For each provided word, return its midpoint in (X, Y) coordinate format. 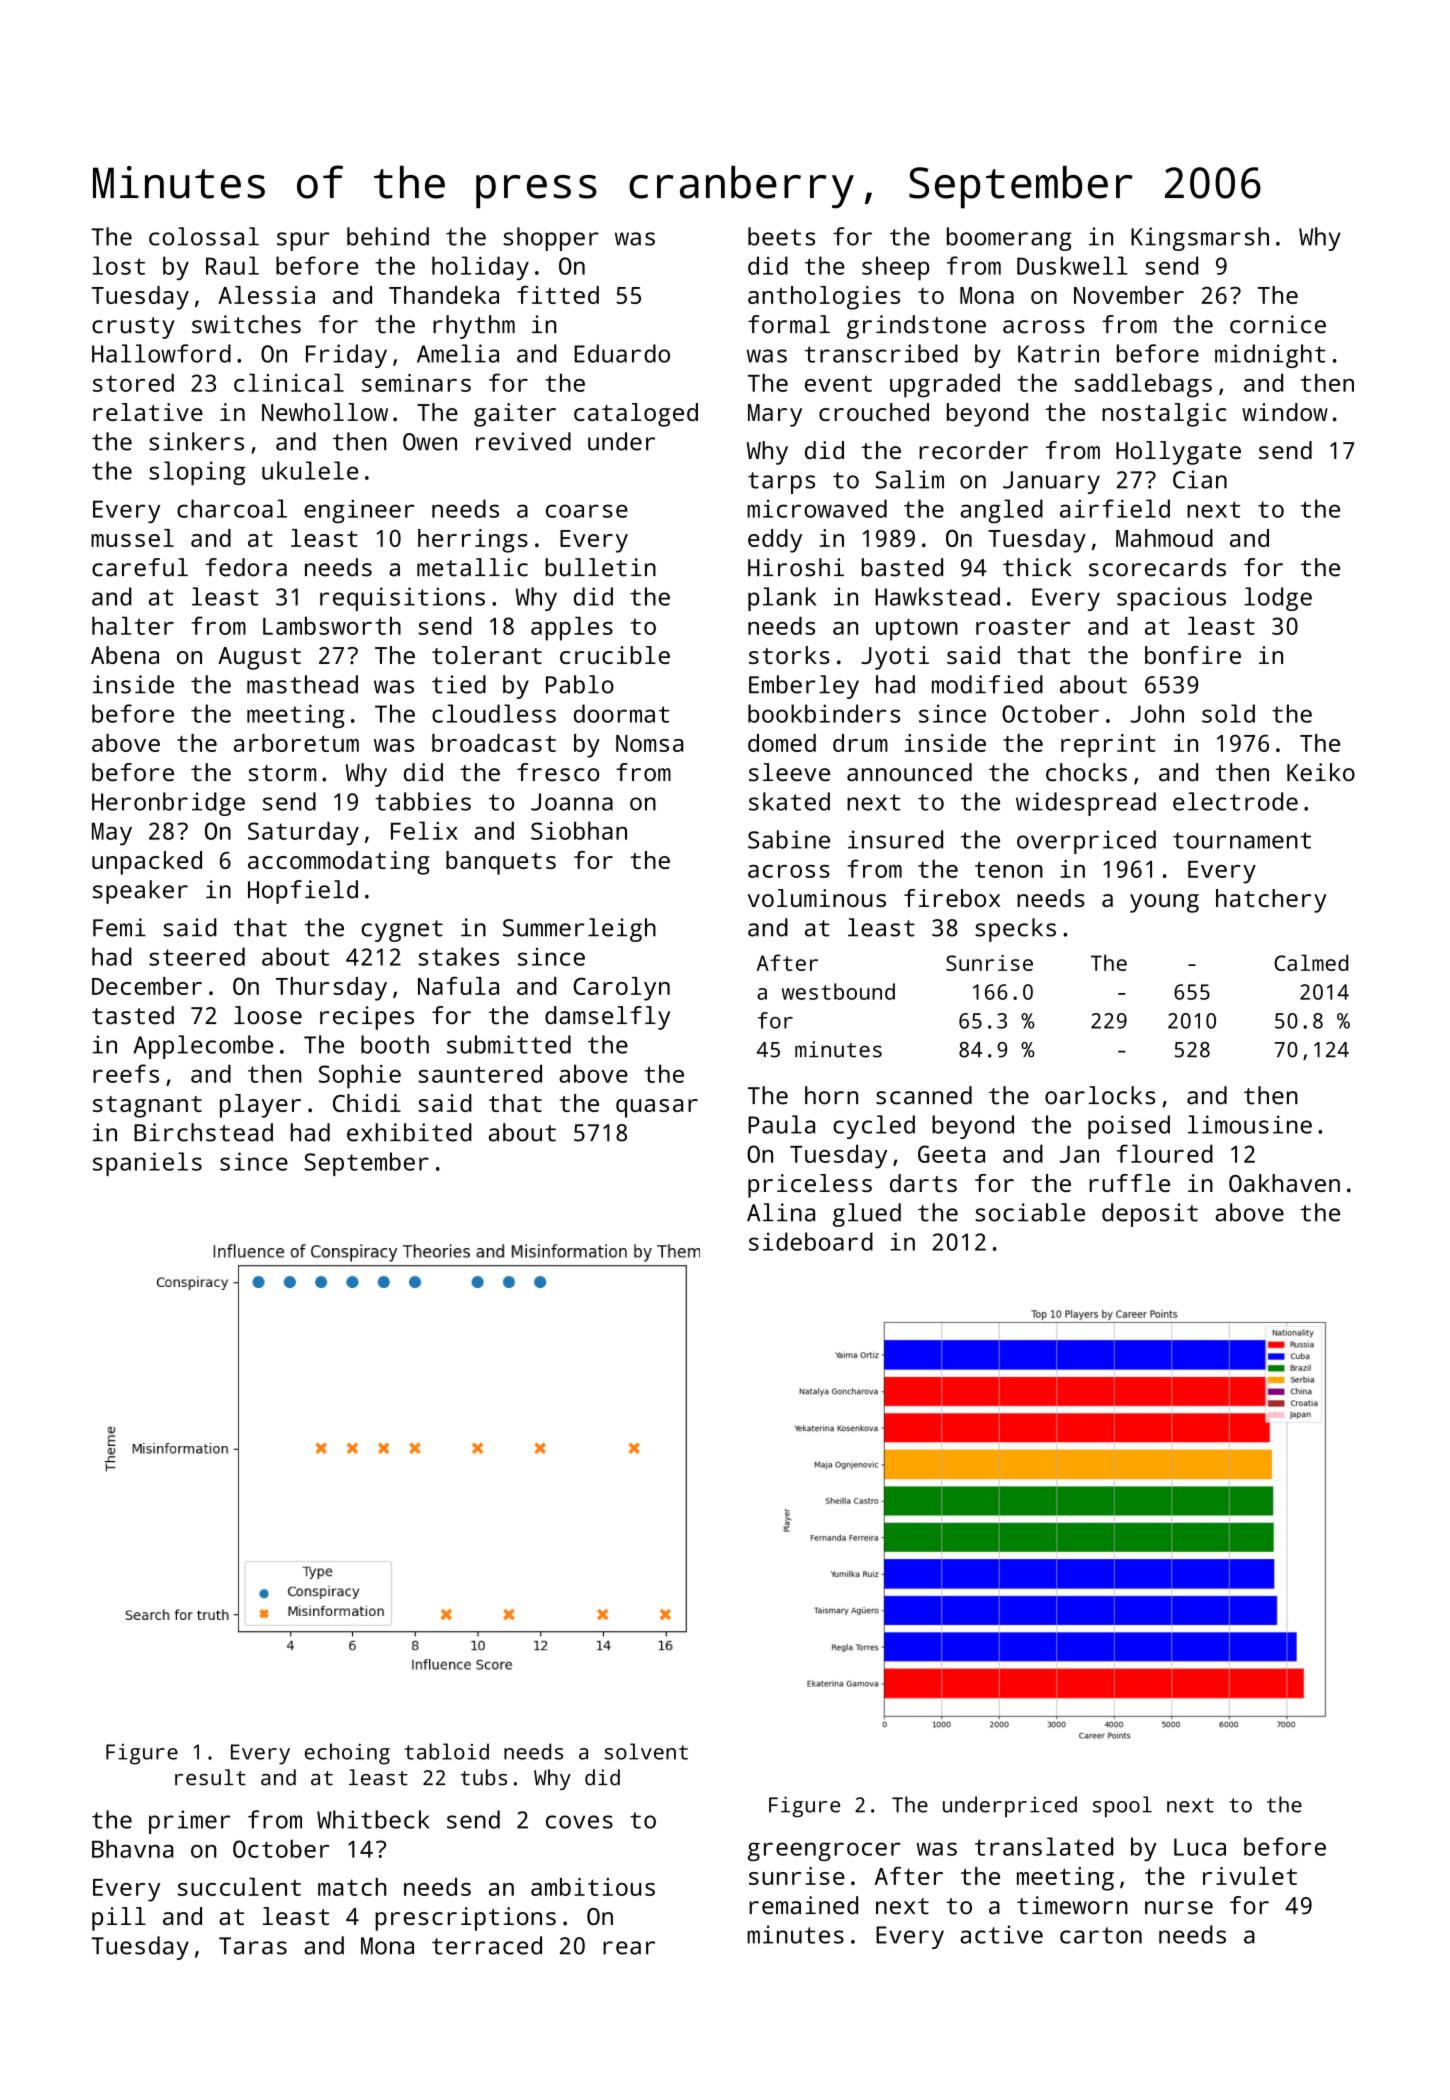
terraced (487, 1945)
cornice (1278, 324)
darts (923, 1183)
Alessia (266, 295)
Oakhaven (1284, 1183)
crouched (874, 412)
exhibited (409, 1132)
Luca (1200, 1847)
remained (803, 1905)
